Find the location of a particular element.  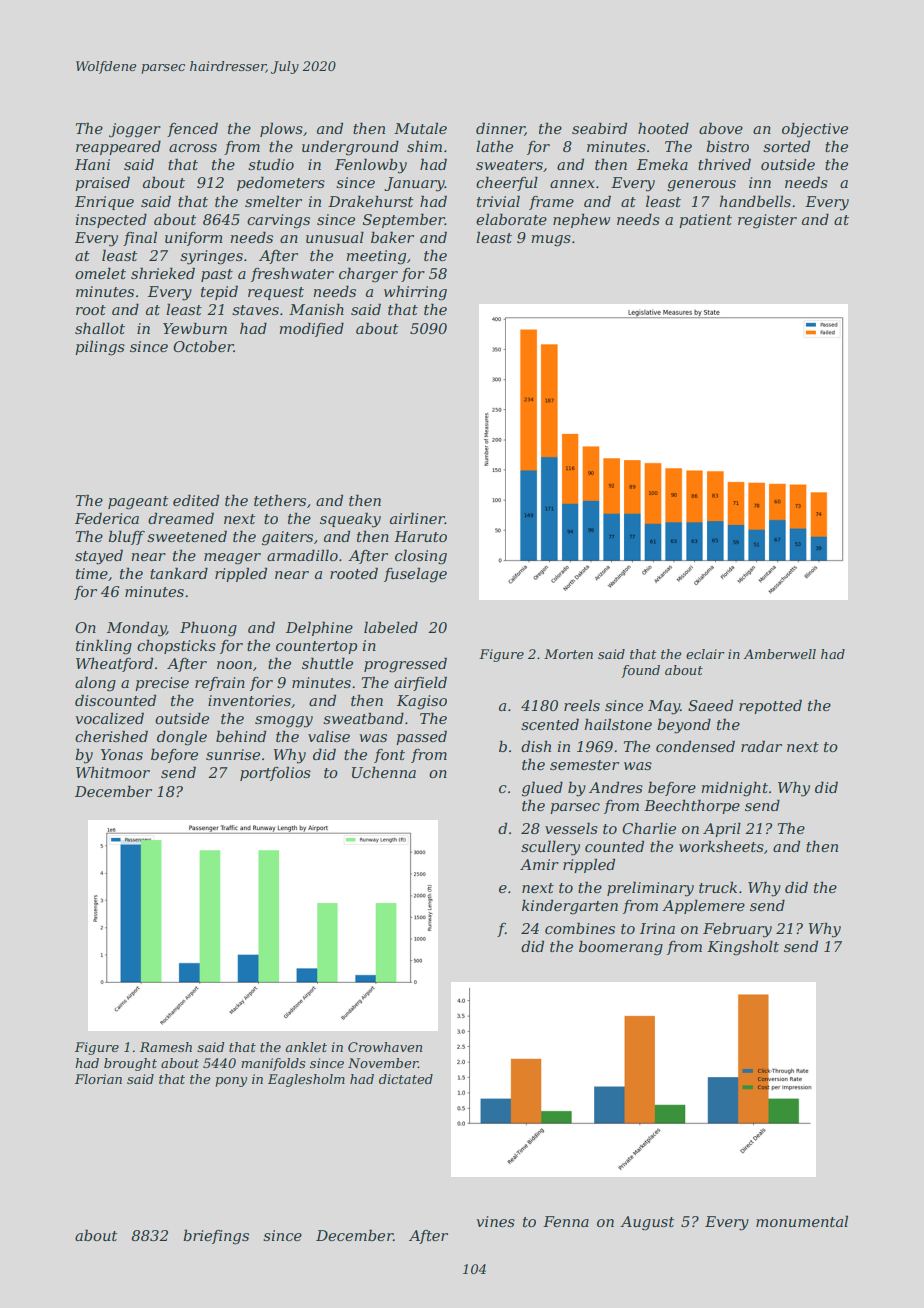

Whitmoor is located at coordinates (113, 772).
